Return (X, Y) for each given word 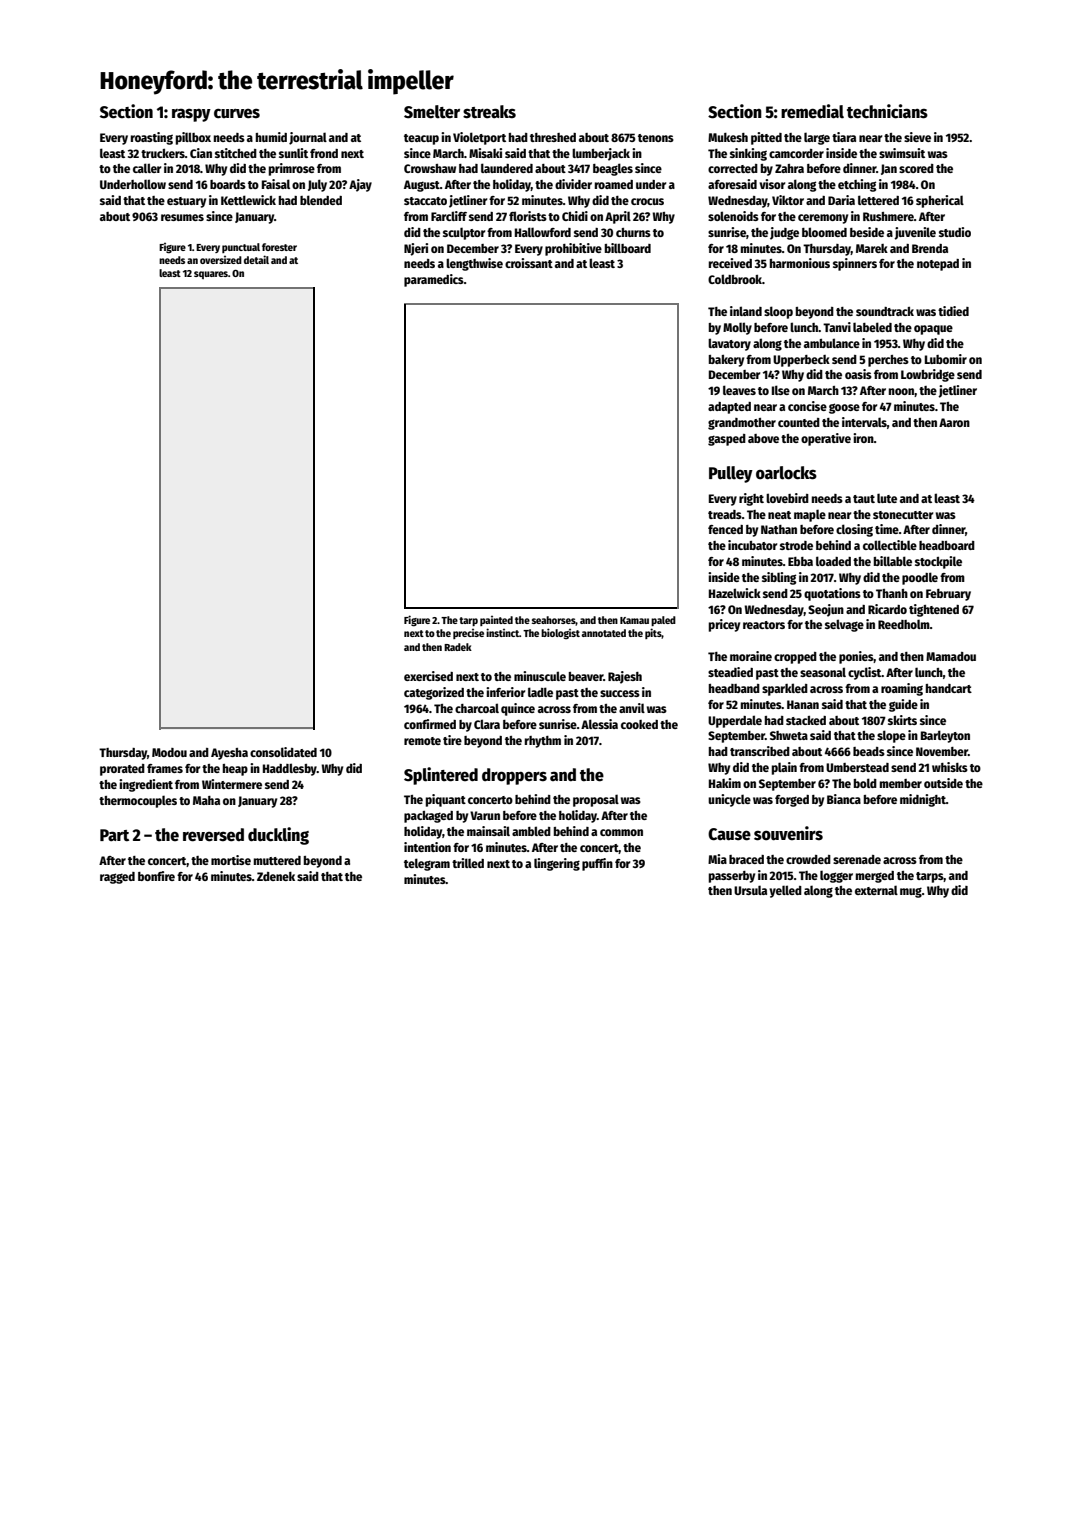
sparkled (785, 689)
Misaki (485, 153)
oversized (221, 260)
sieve (917, 137)
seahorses (554, 621)
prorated (122, 770)
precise (468, 634)
